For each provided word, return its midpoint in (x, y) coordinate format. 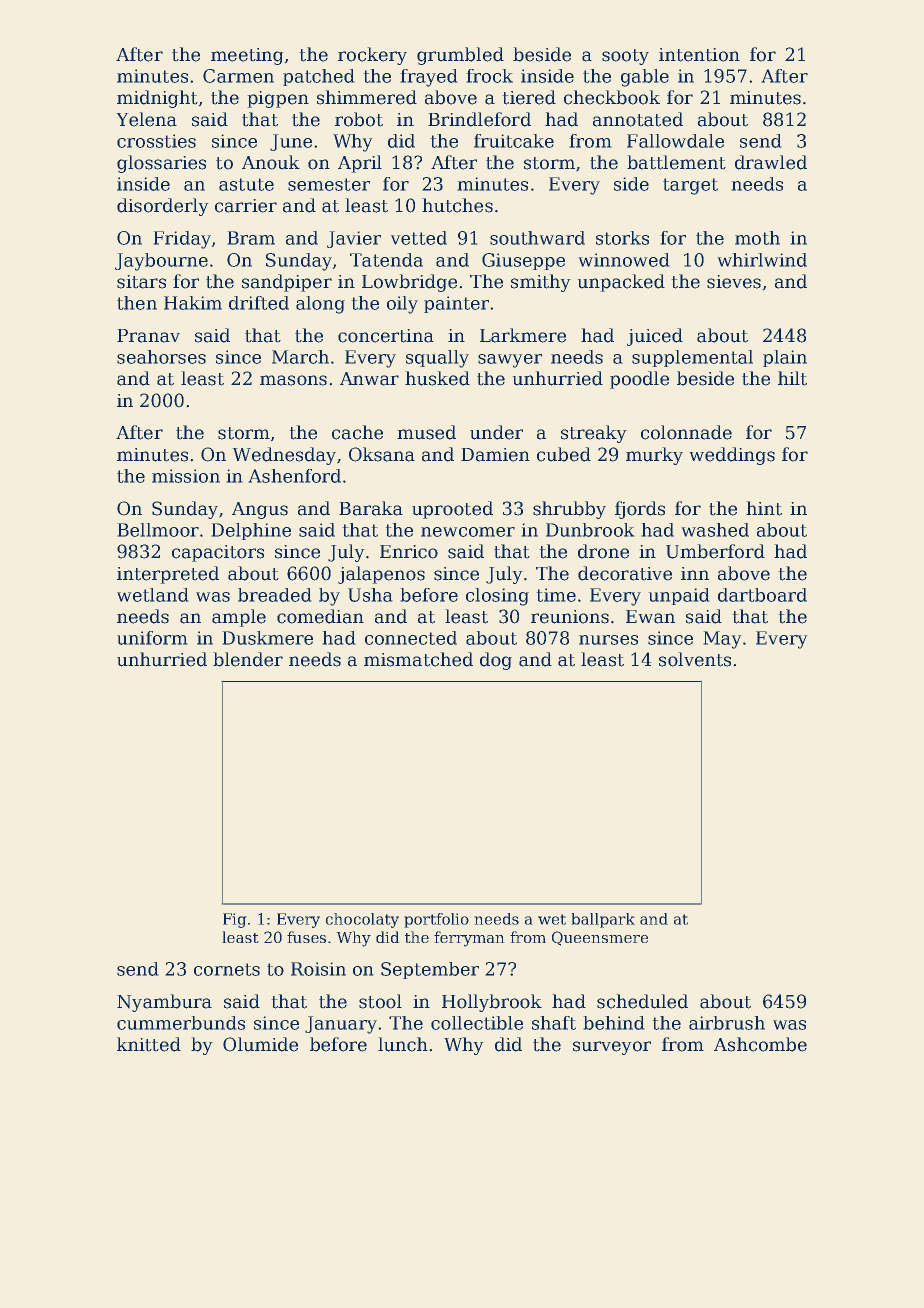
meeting (247, 56)
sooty (625, 57)
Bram (251, 238)
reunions (570, 617)
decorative (625, 573)
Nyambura (164, 1003)
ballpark (603, 920)
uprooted (452, 510)
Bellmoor (158, 530)
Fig (235, 920)
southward (537, 238)
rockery (372, 56)
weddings (732, 456)
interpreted (168, 575)
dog (496, 661)
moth (757, 238)
